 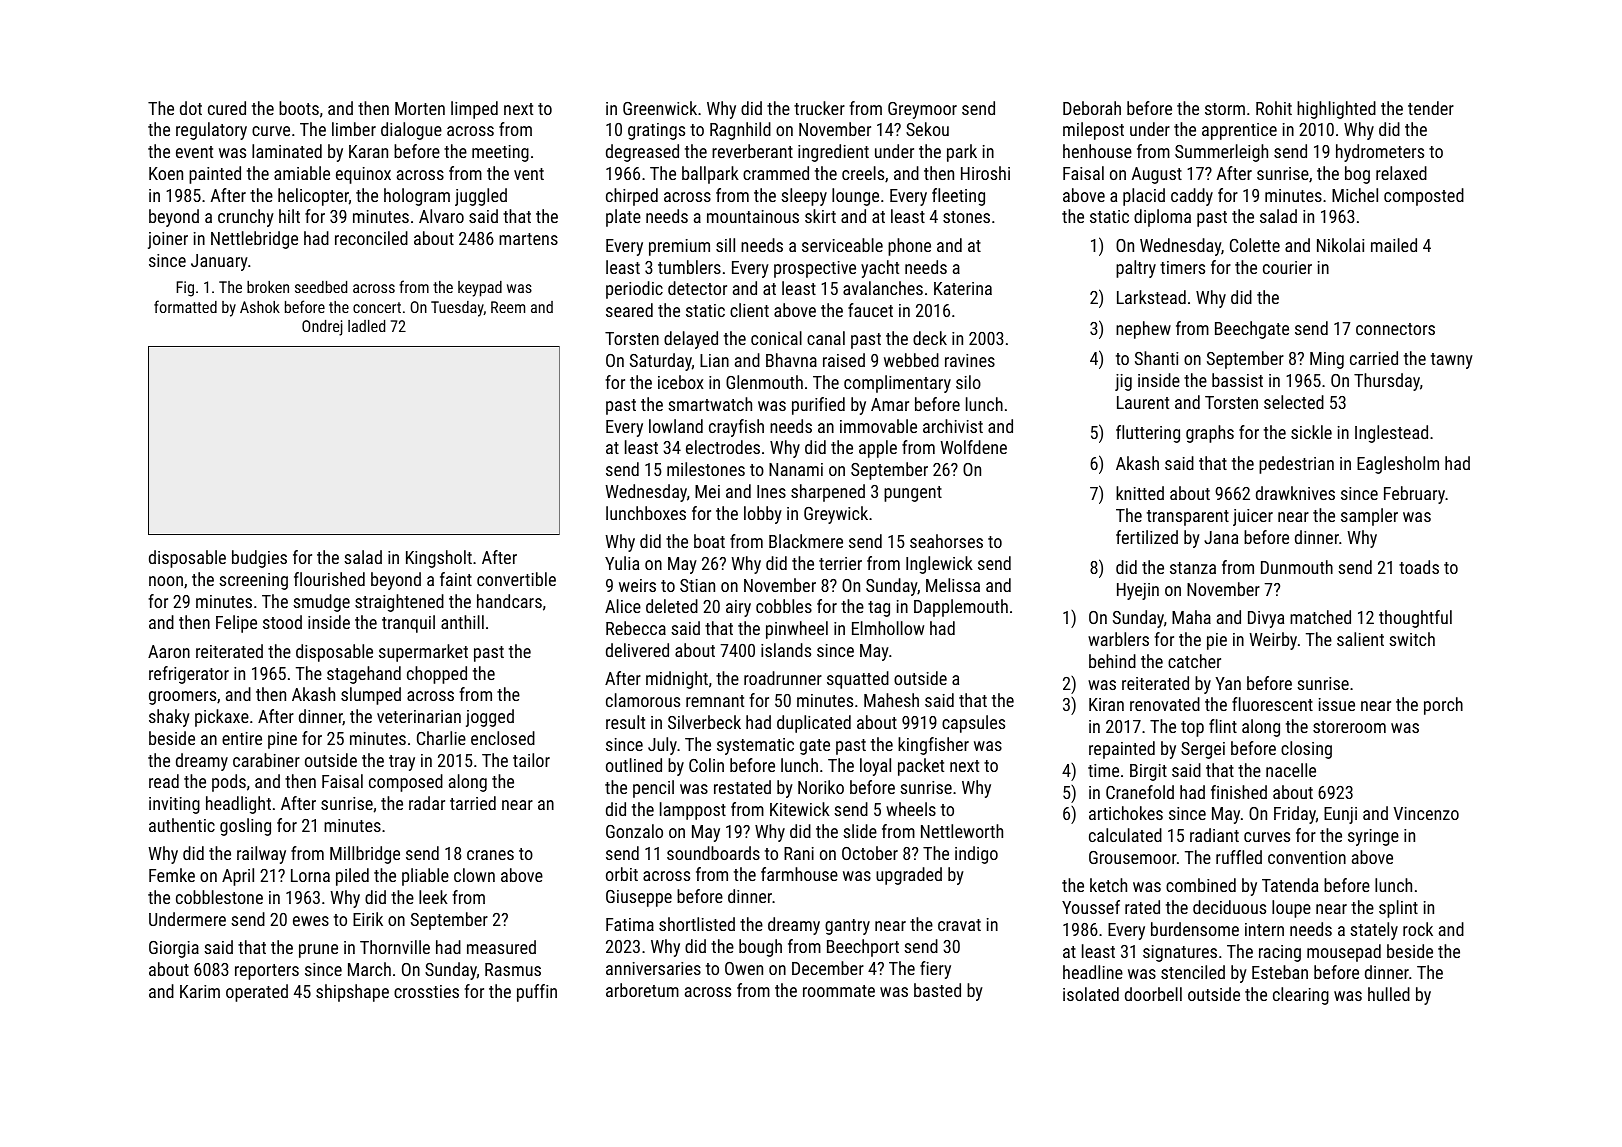 I want to click on systematic, so click(x=755, y=746).
